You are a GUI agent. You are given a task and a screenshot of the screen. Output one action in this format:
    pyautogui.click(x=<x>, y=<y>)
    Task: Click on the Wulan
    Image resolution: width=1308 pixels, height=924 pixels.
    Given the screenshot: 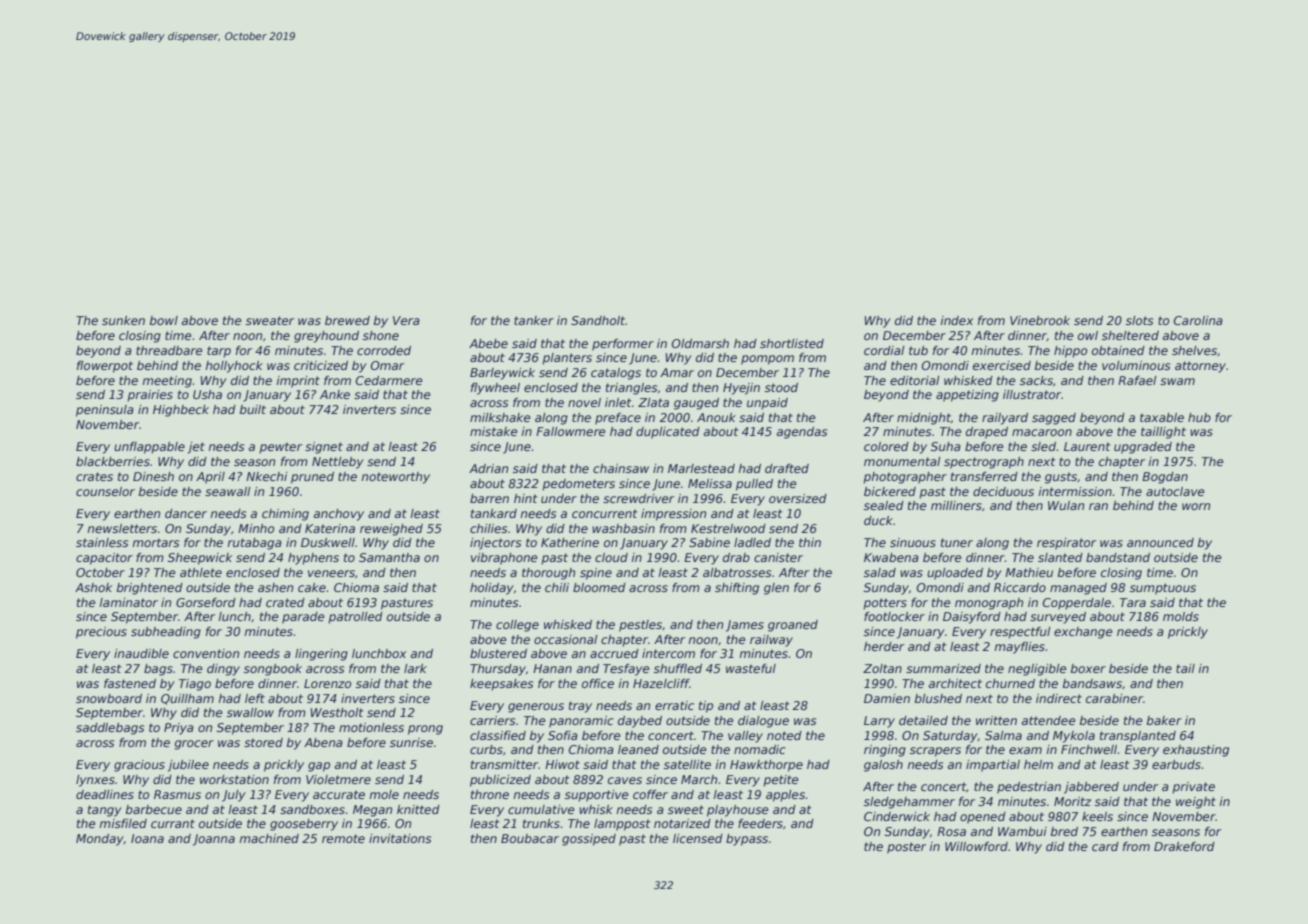 What is the action you would take?
    pyautogui.click(x=1066, y=505)
